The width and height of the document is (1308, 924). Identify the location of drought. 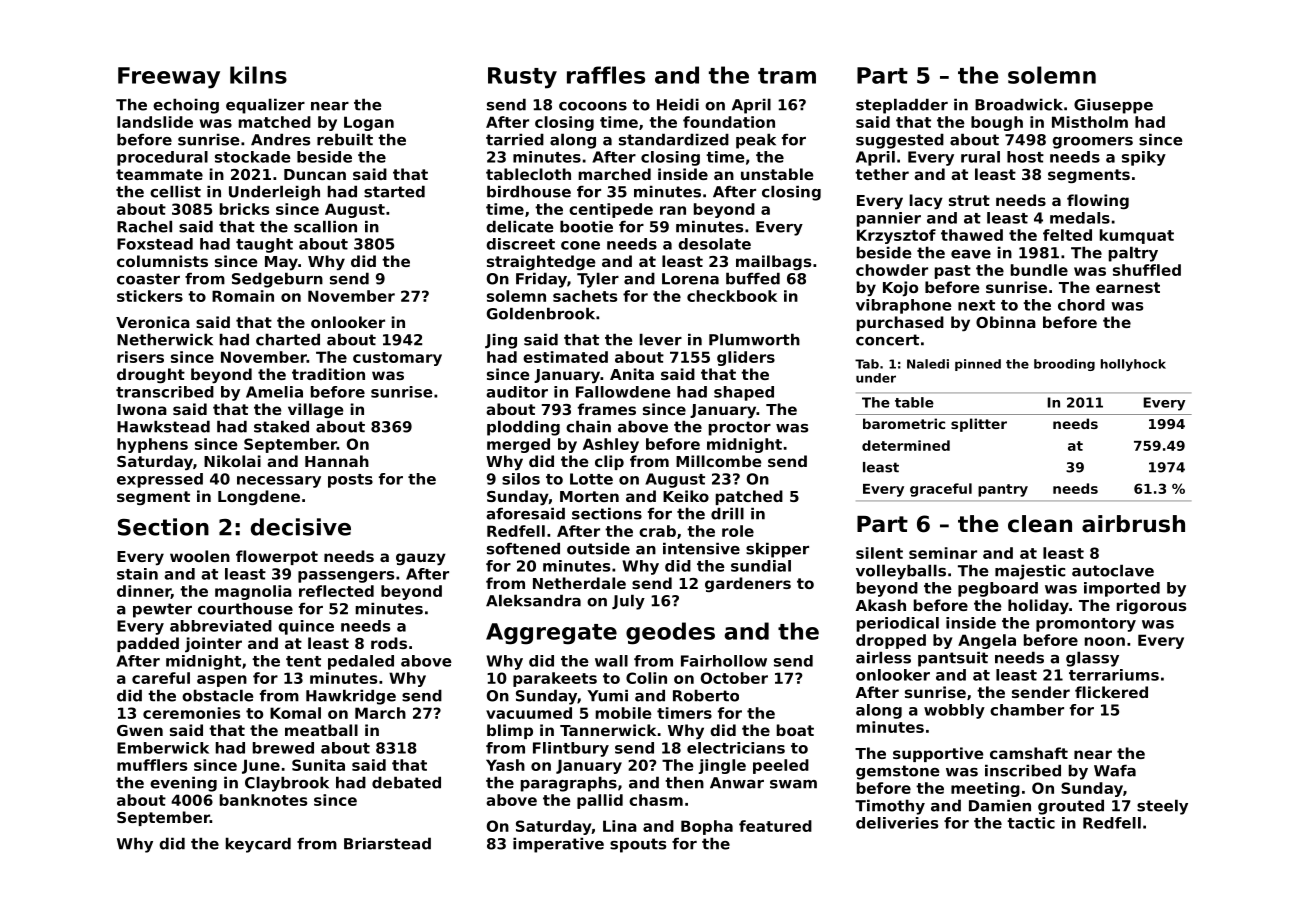
(151, 376).
